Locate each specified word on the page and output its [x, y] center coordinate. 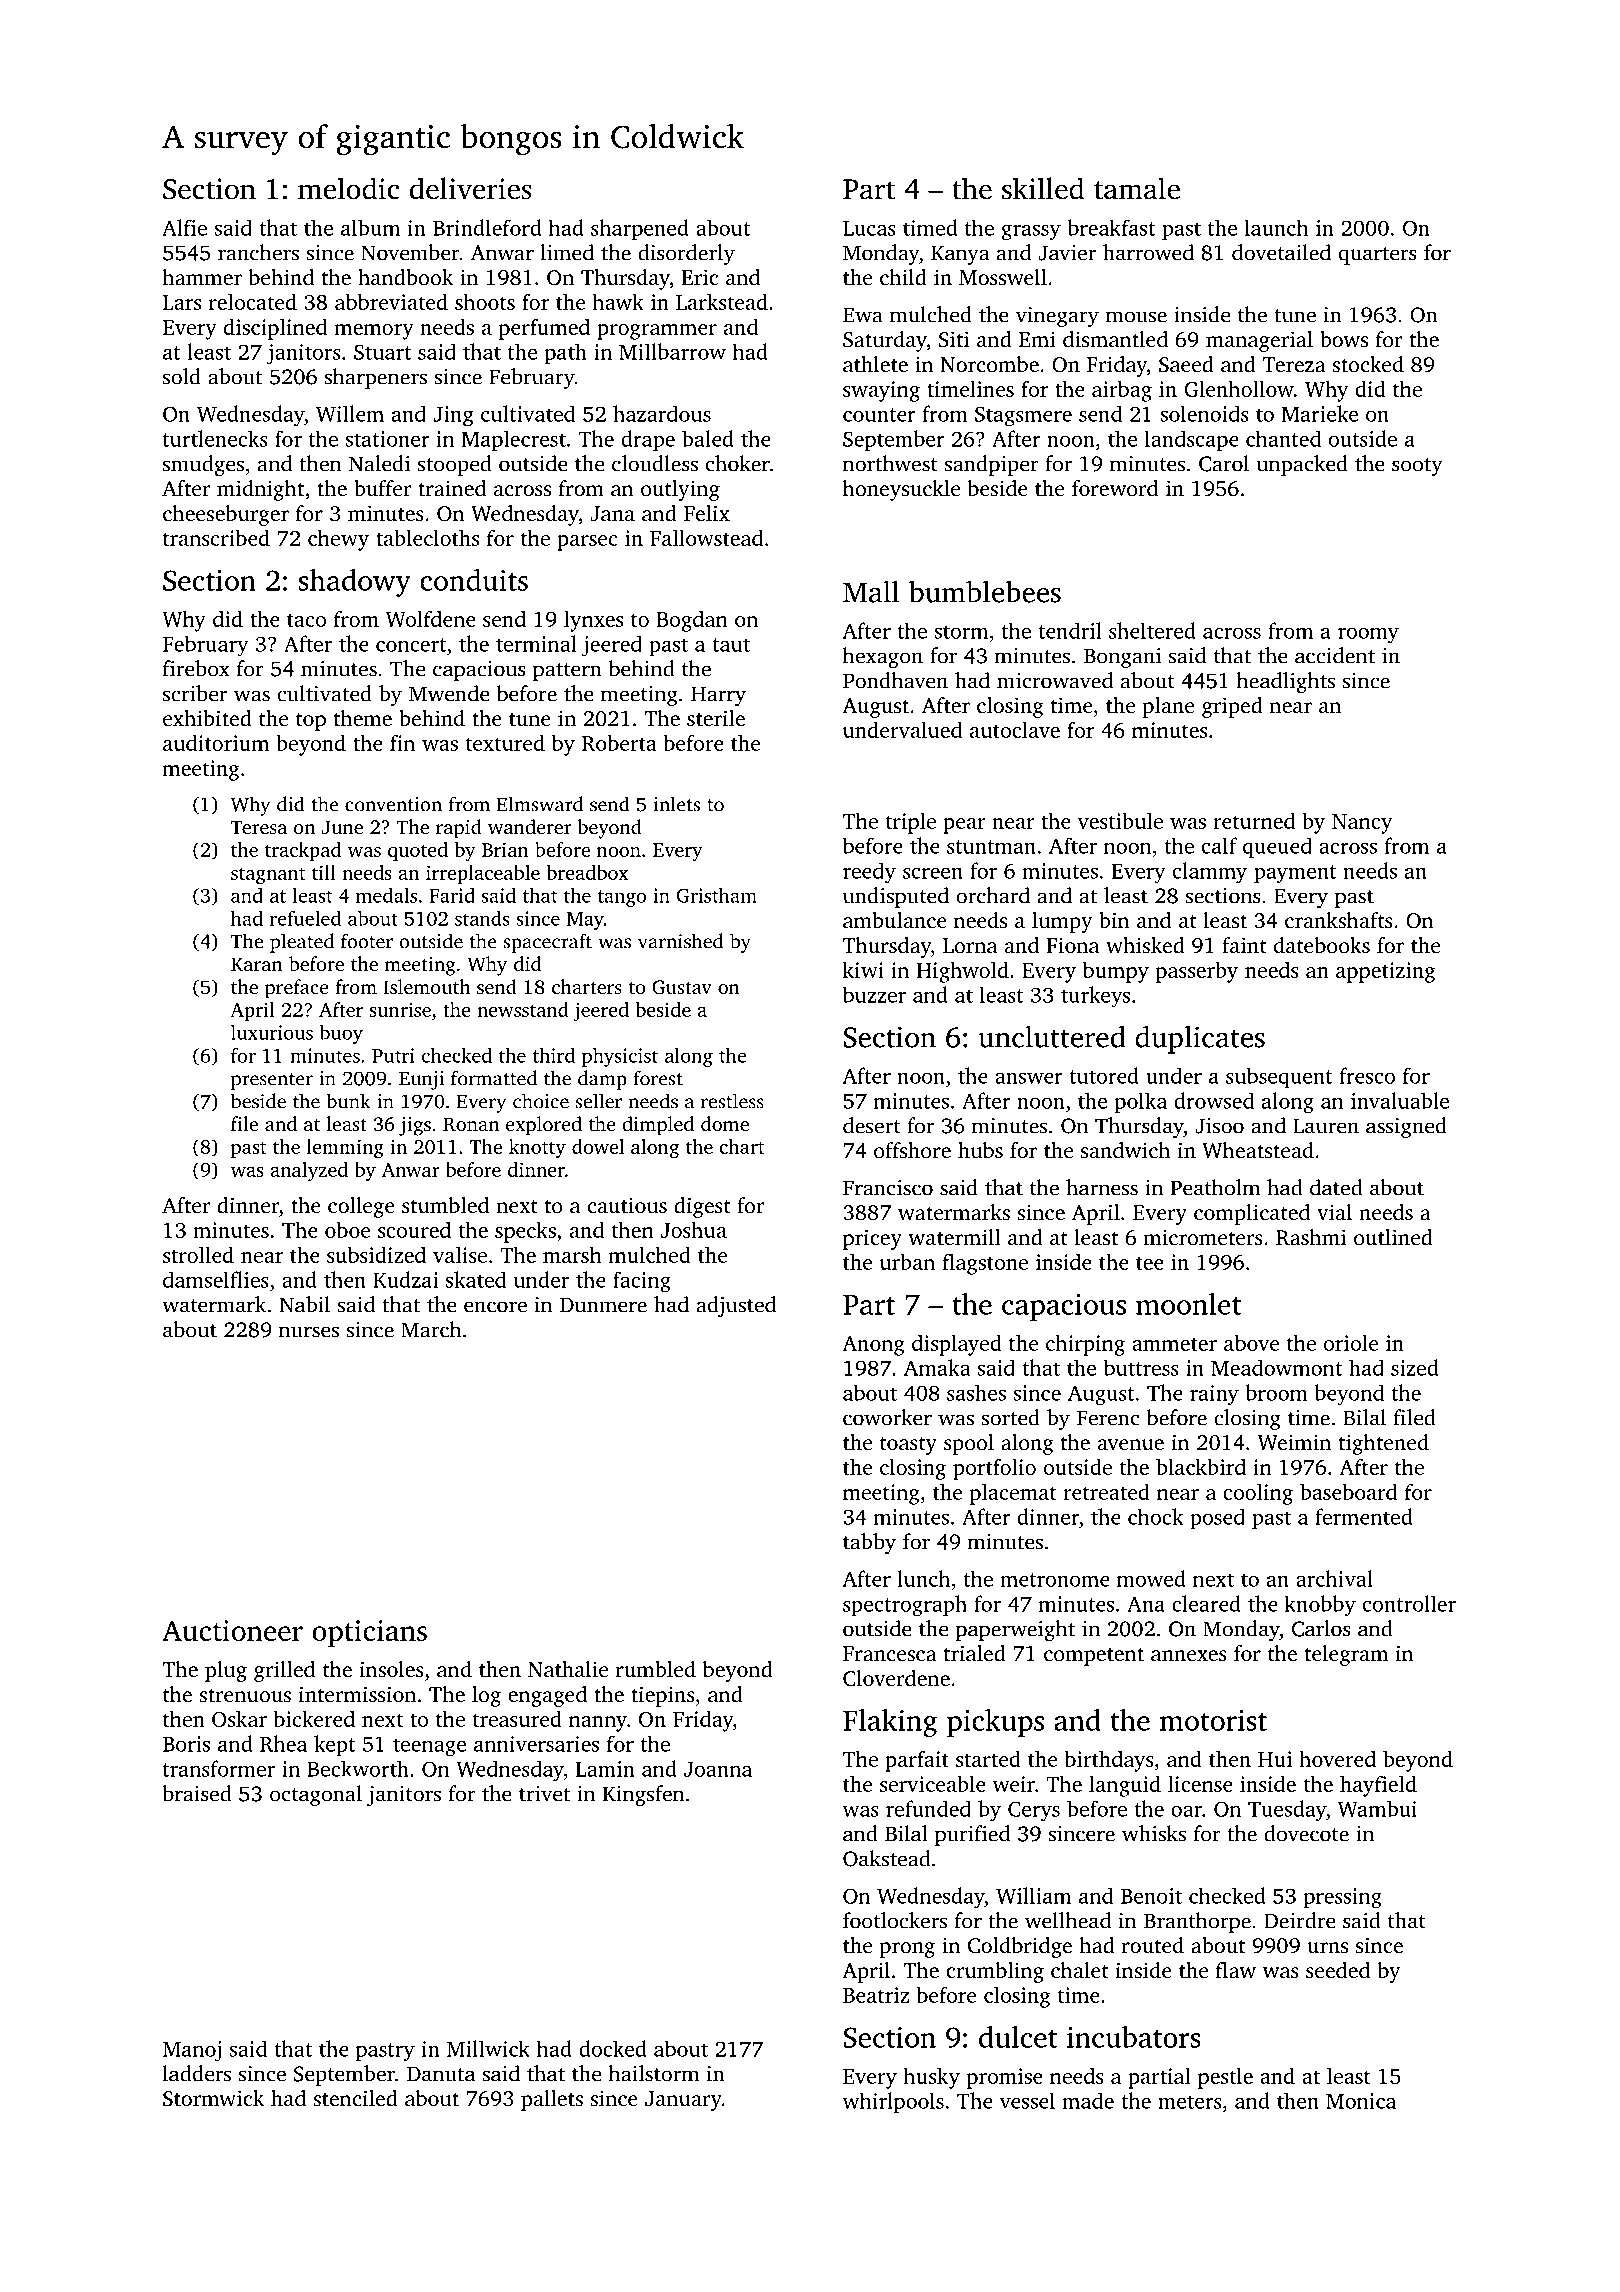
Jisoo [1219, 1126]
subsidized [376, 1254]
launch [1276, 227]
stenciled [355, 2098]
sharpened [640, 229]
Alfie [184, 227]
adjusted [736, 1306]
